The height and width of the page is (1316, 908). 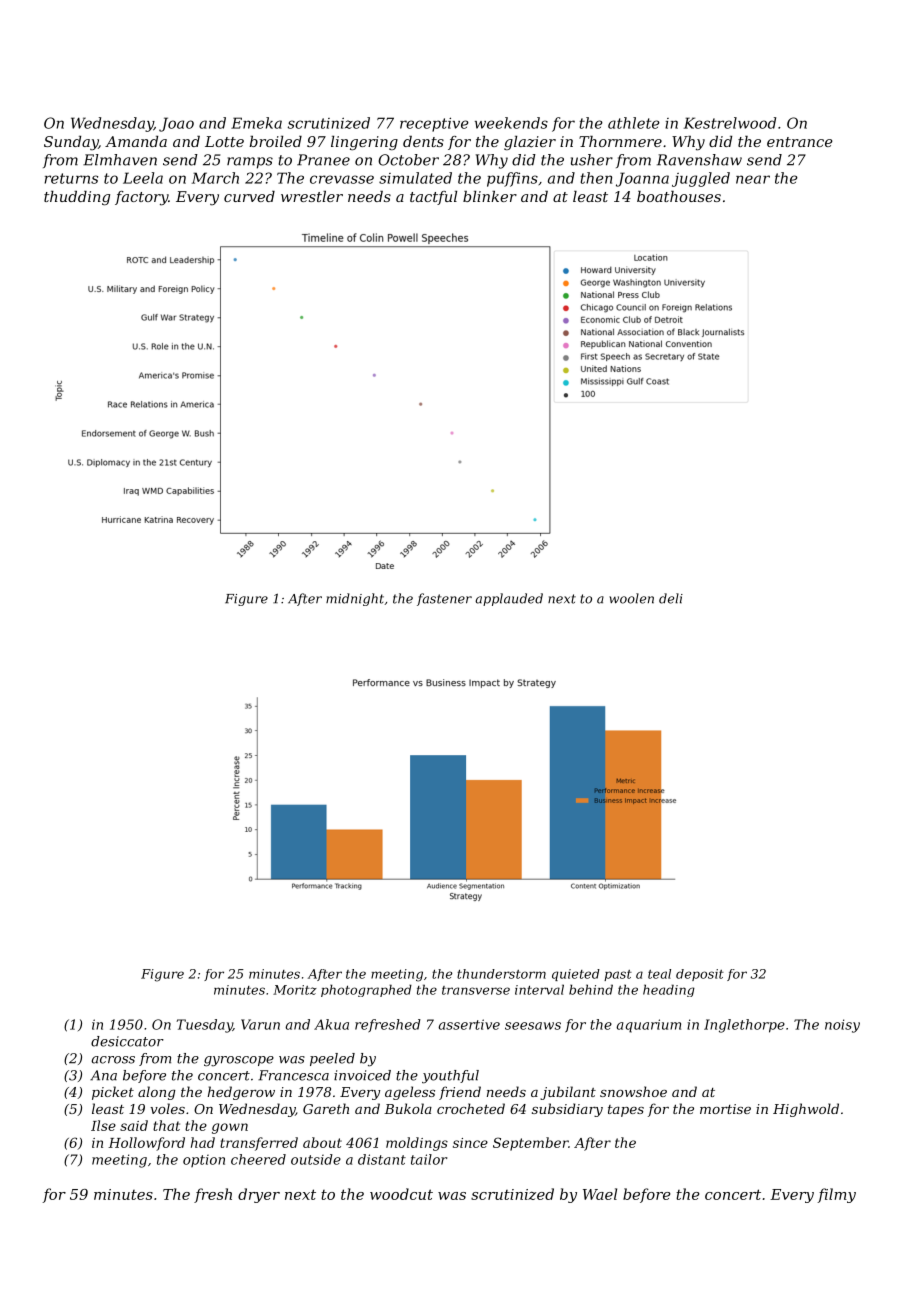 What do you see at coordinates (434, 124) in the page?
I see `receptive` at bounding box center [434, 124].
